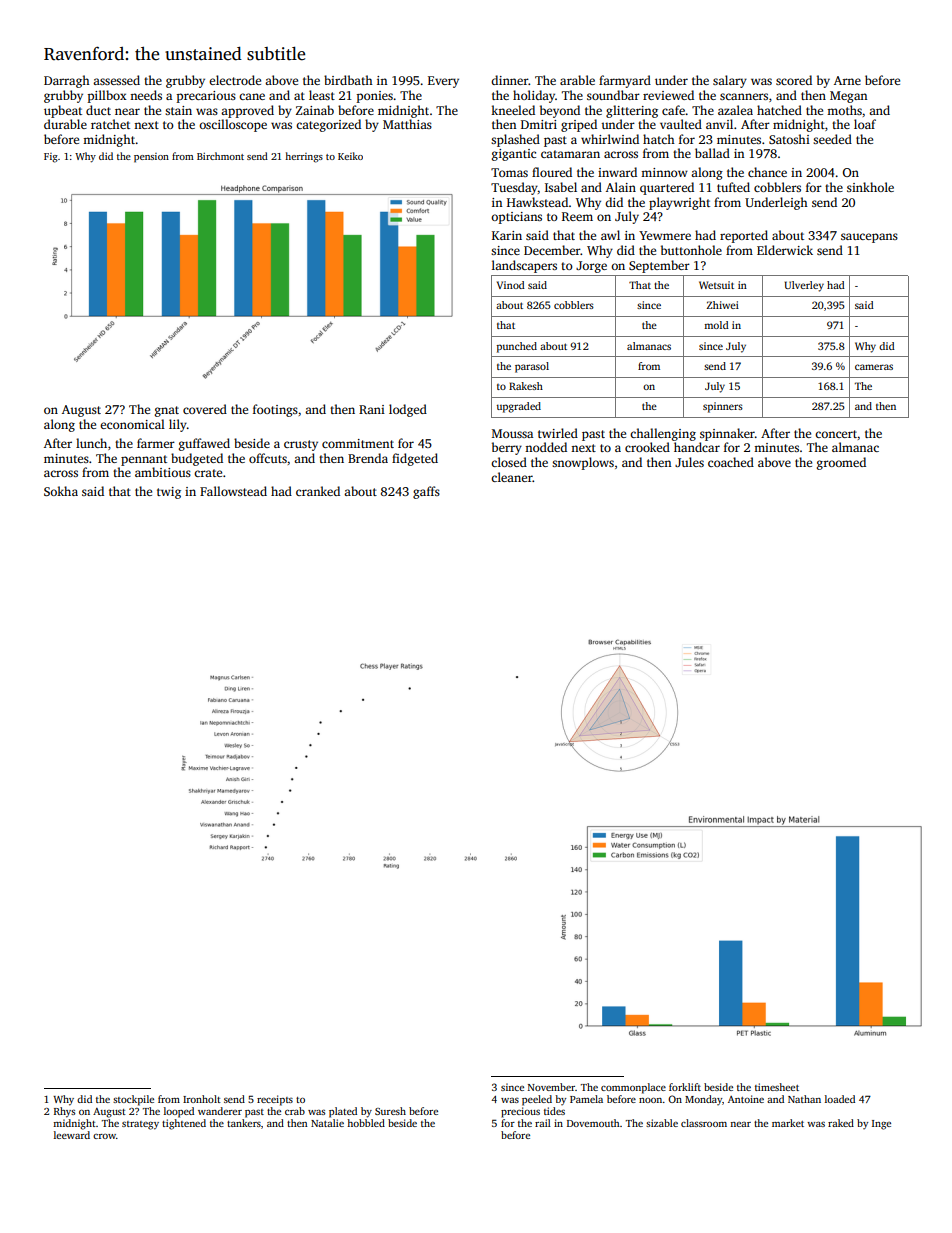 The width and height of the image is (952, 1233). What do you see at coordinates (151, 158) in the image?
I see `pension` at bounding box center [151, 158].
